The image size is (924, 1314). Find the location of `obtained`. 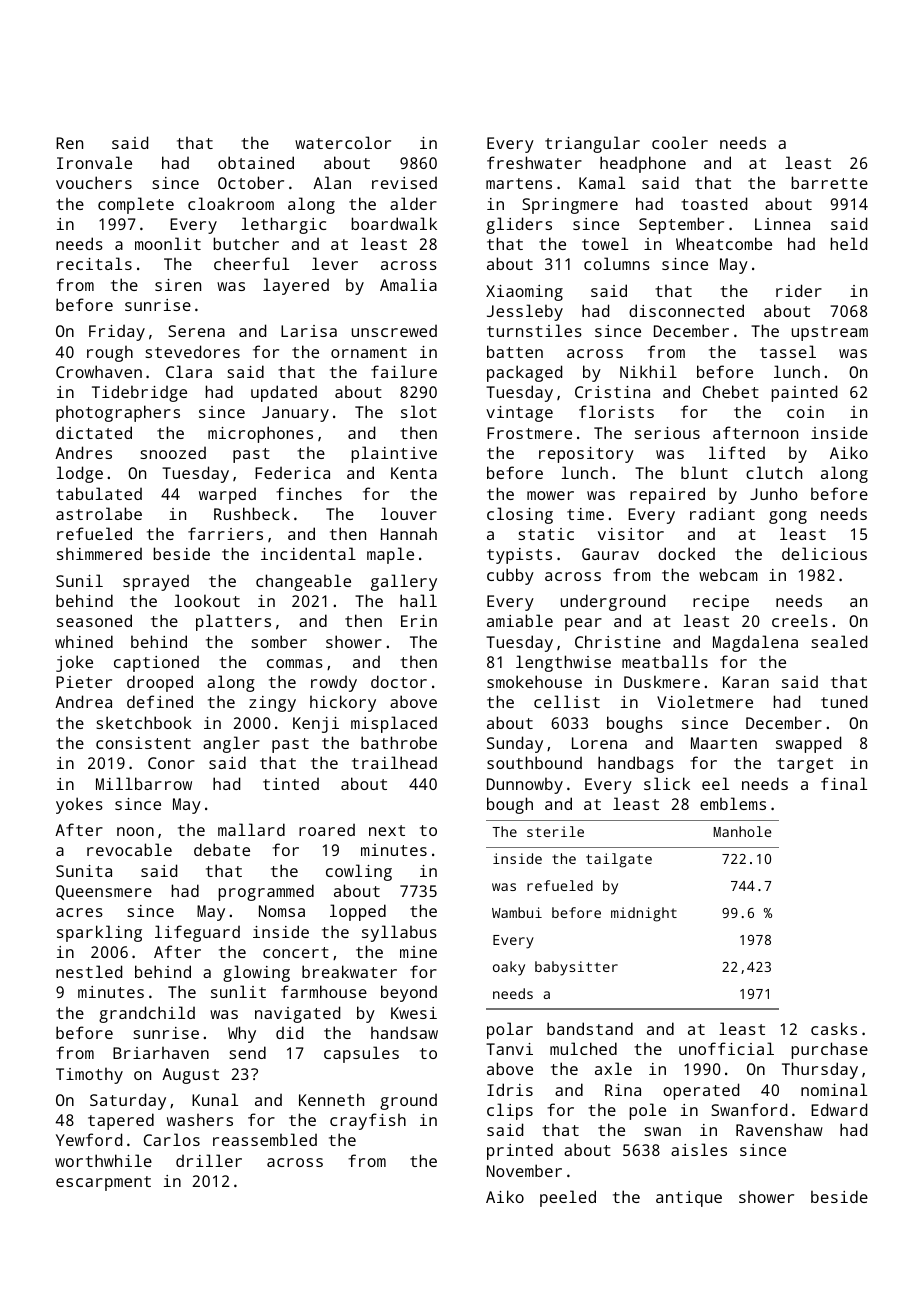

obtained is located at coordinates (256, 162).
